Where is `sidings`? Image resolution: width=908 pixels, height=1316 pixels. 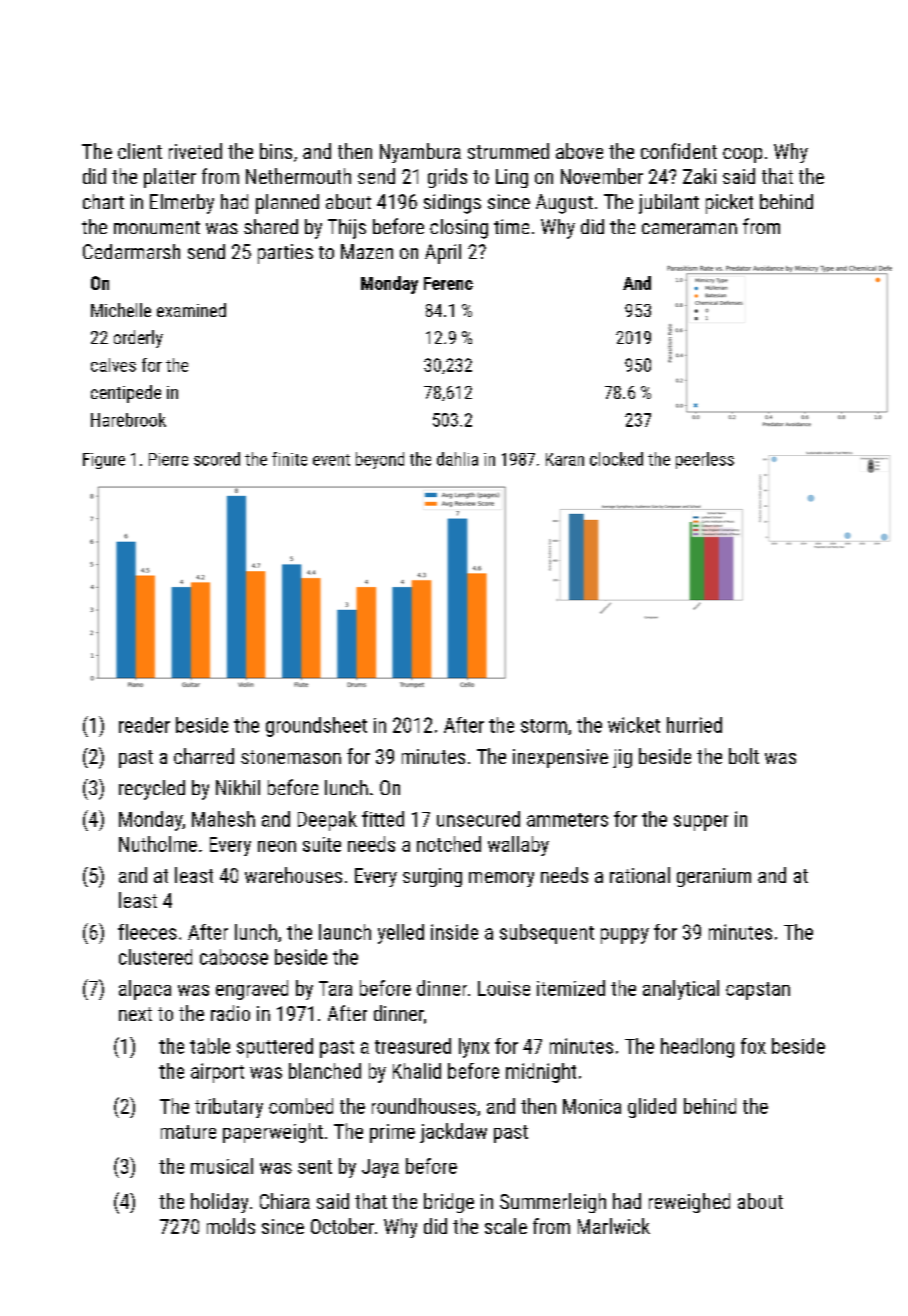 sidings is located at coordinates (452, 204).
